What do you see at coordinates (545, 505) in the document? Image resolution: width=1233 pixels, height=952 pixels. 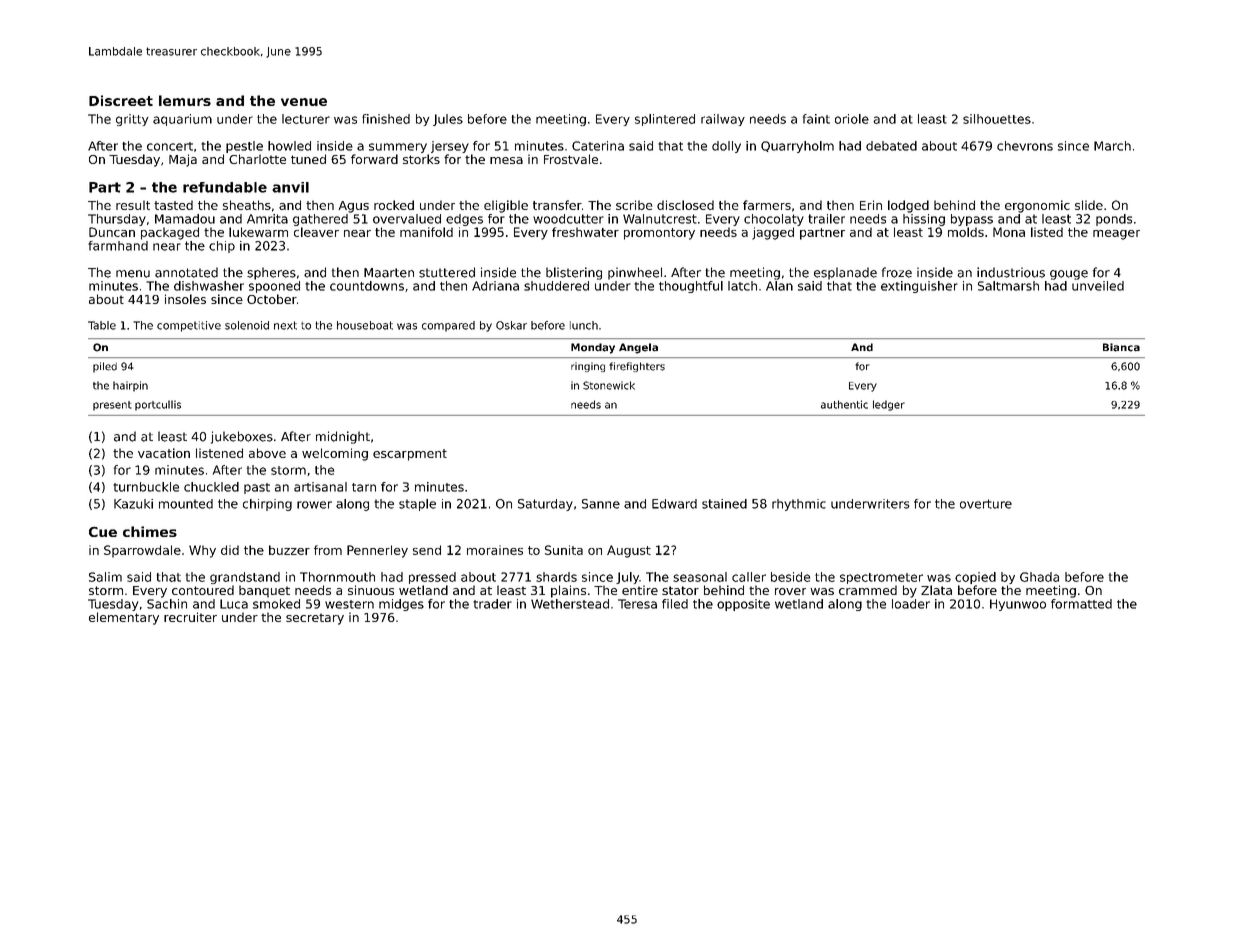 I see `Saturday` at bounding box center [545, 505].
